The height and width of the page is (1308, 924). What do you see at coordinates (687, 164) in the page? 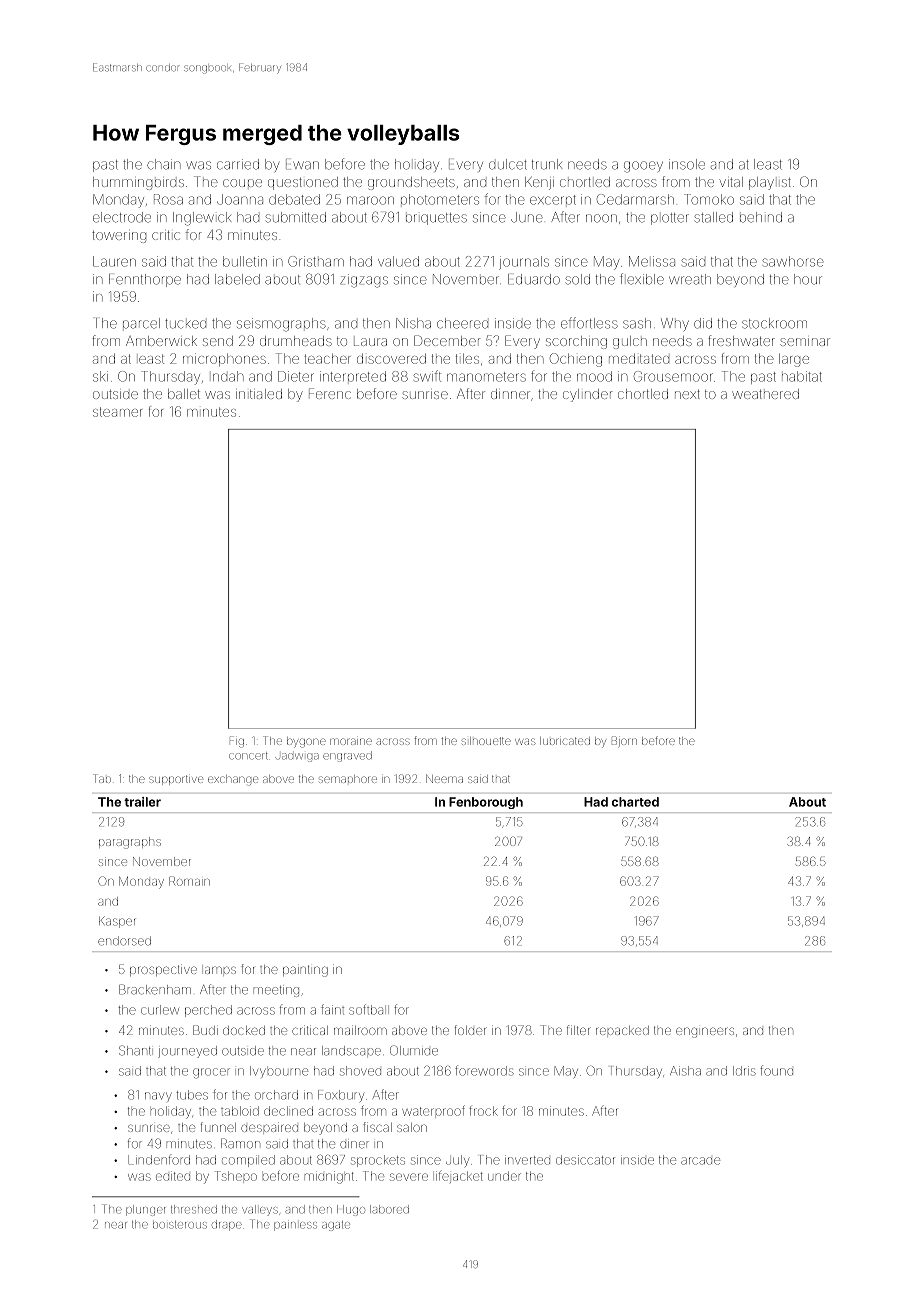
I see `insole` at bounding box center [687, 164].
